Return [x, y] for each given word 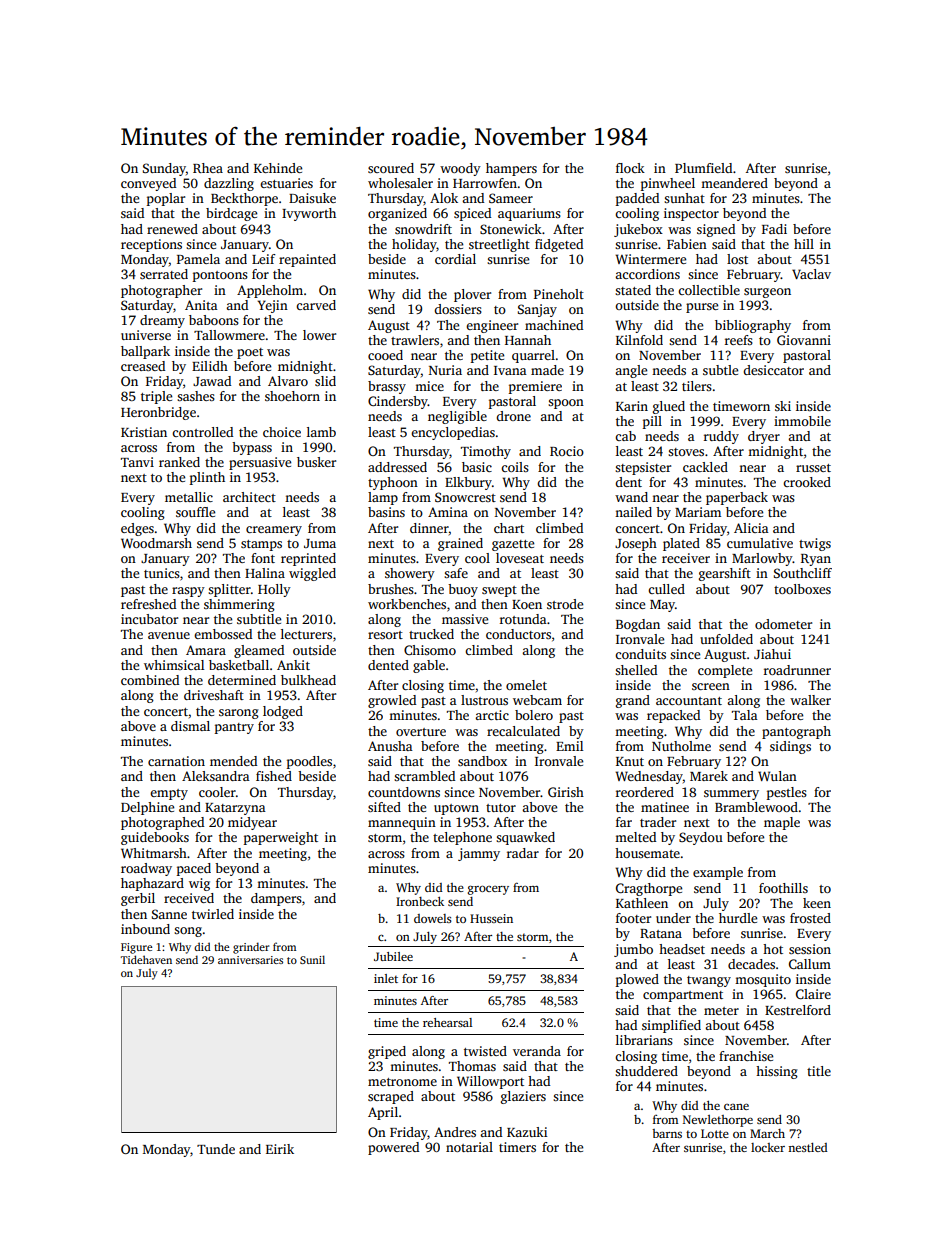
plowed [637, 980]
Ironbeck [420, 901]
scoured [391, 168]
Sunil [312, 959]
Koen [527, 604]
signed [716, 230]
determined [242, 680]
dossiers [458, 309]
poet [250, 353]
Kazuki [527, 1132]
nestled [808, 1147]
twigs [815, 544]
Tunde [216, 1149]
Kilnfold [639, 340]
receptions [151, 245]
